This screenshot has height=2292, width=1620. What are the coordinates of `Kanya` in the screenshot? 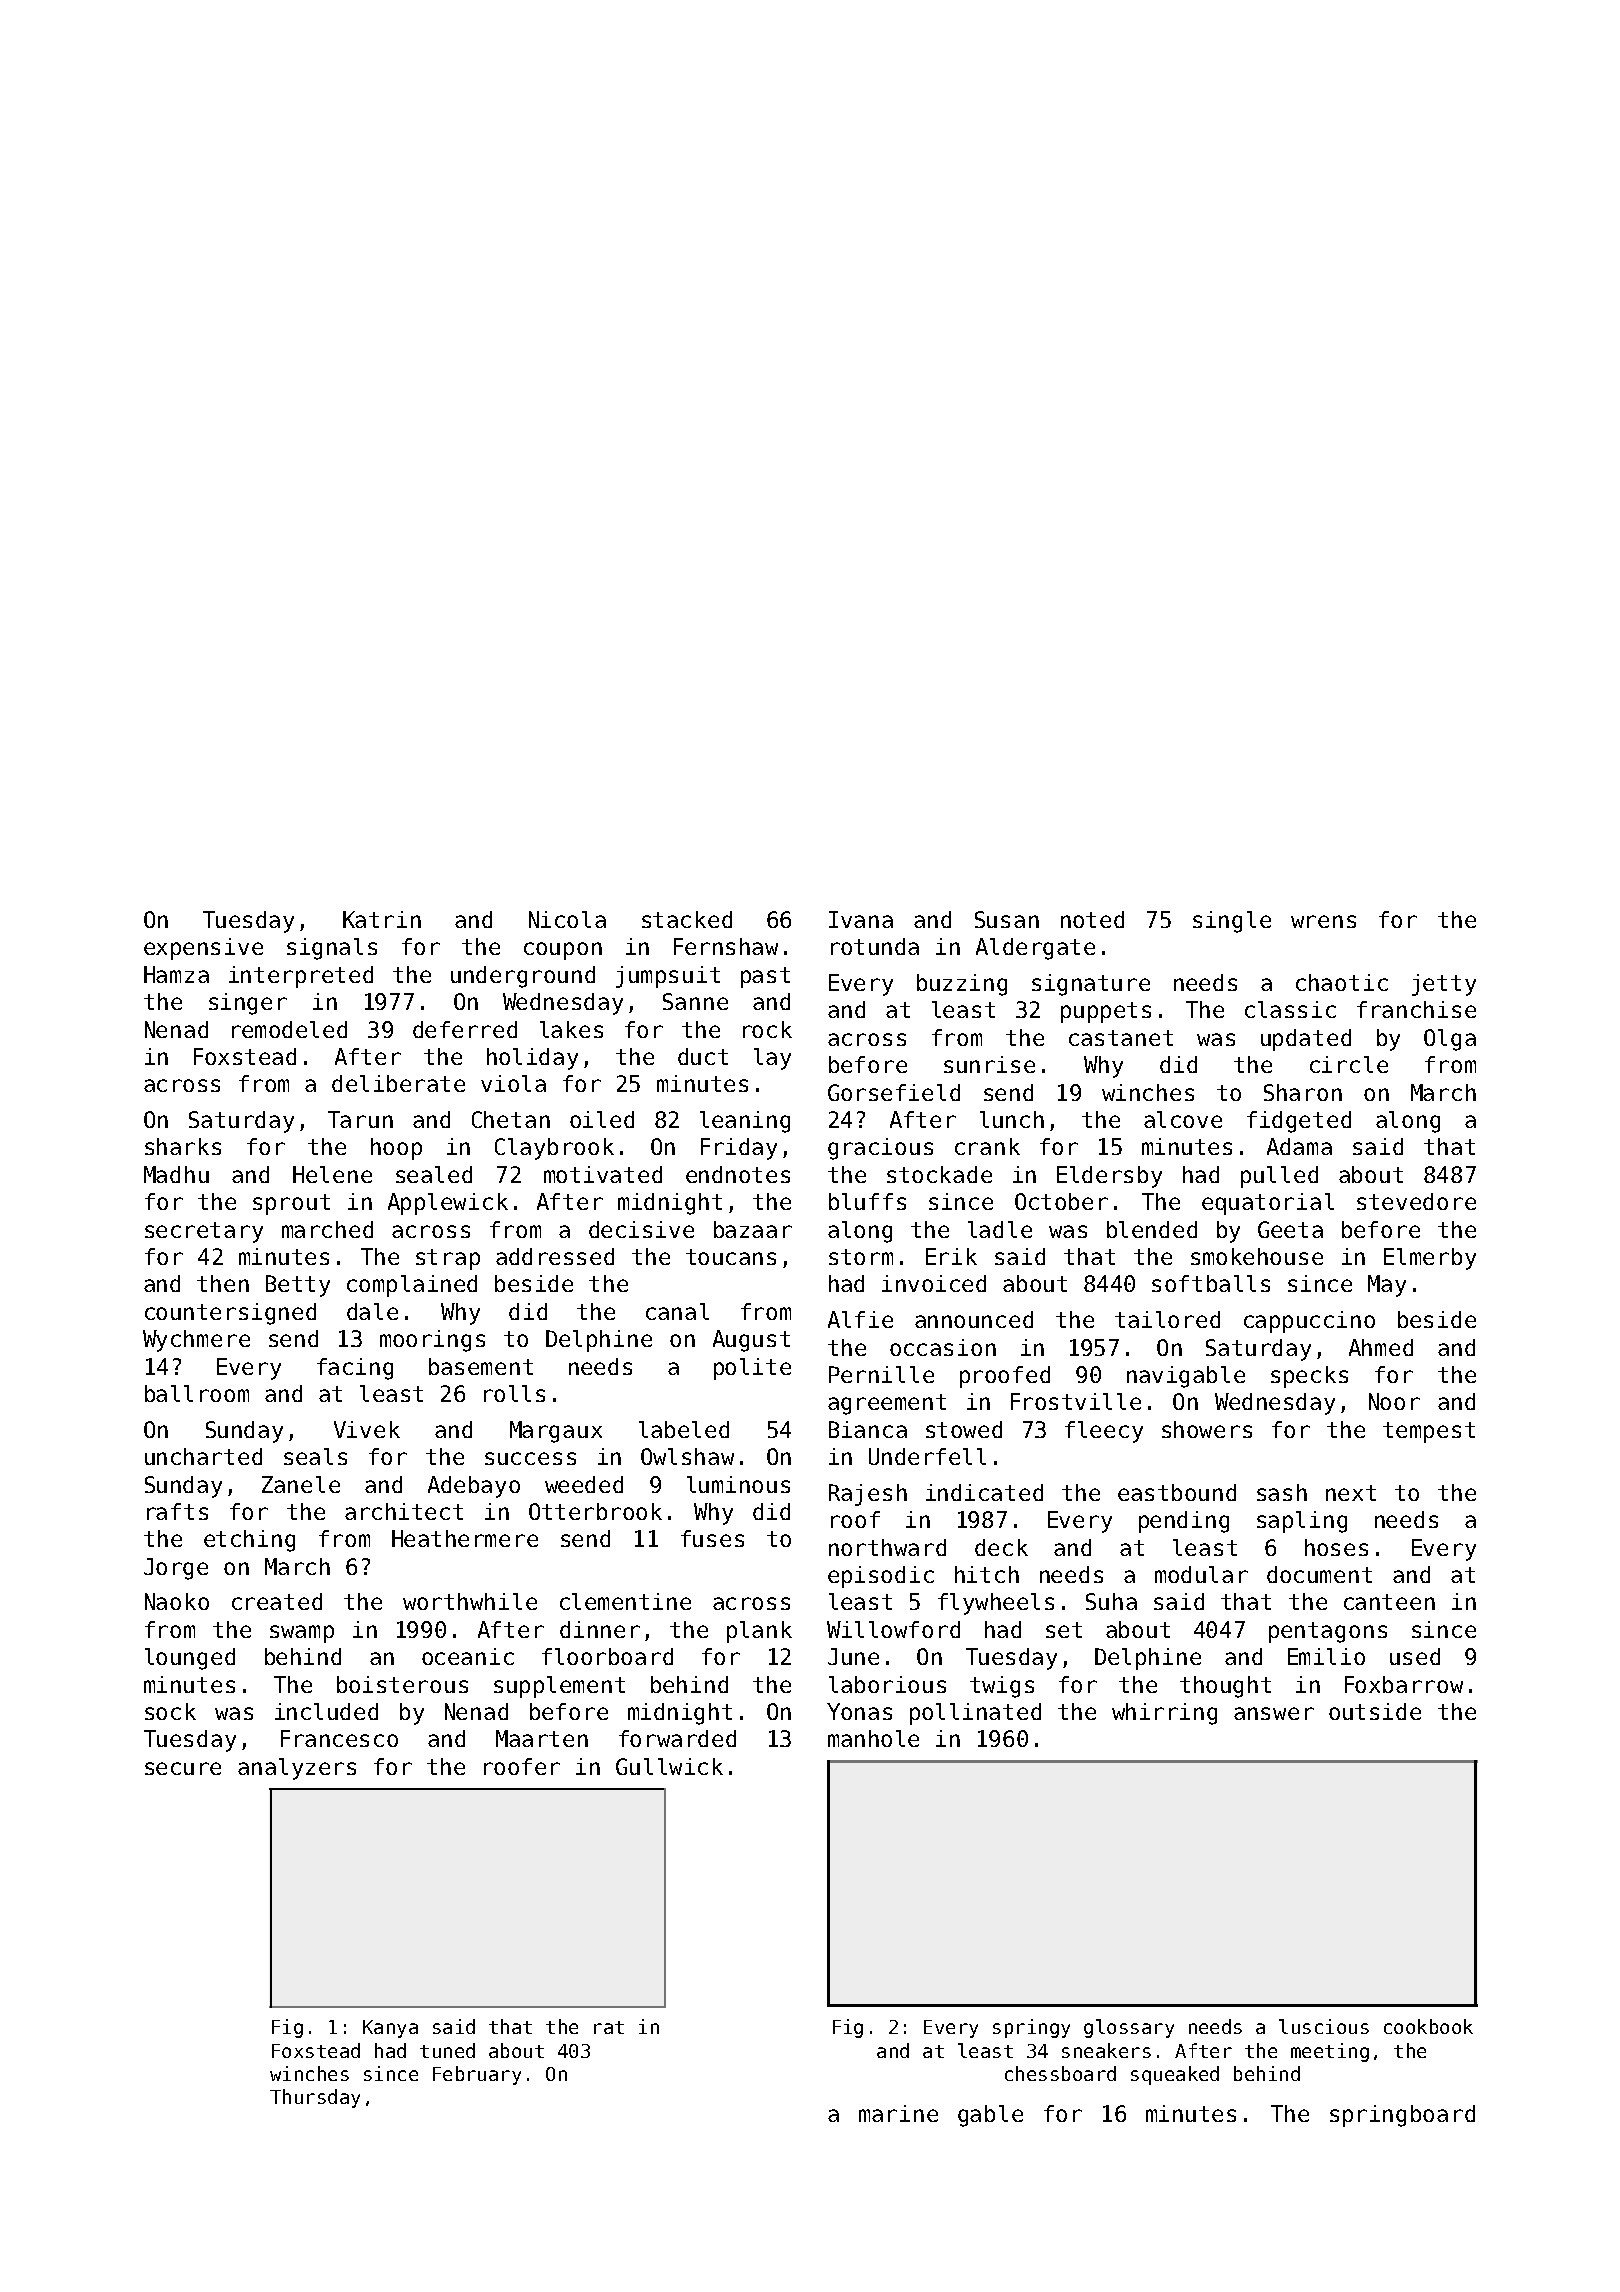 It's located at (390, 2029).
